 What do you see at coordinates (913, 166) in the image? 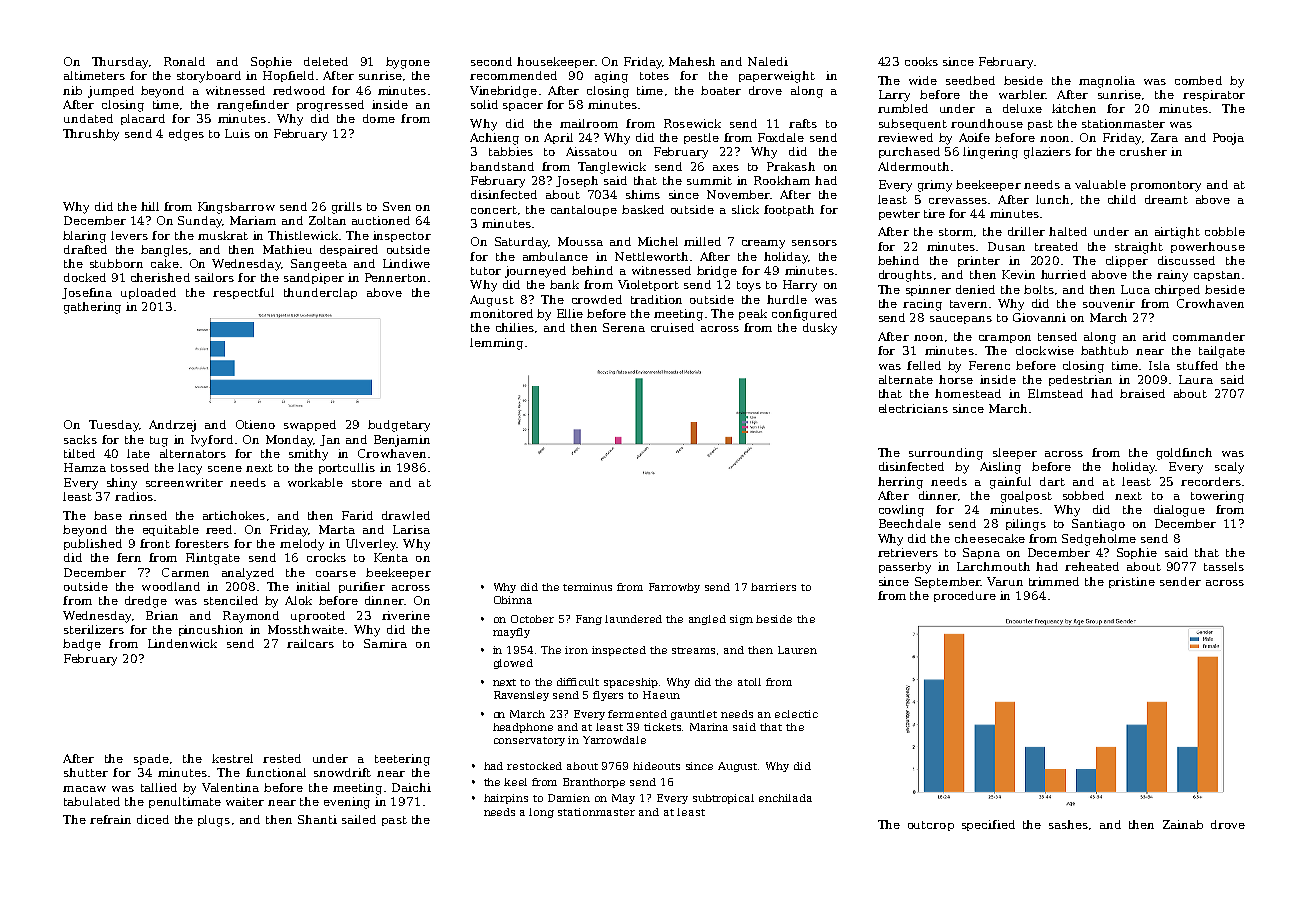
I see `Aldermouth` at bounding box center [913, 166].
